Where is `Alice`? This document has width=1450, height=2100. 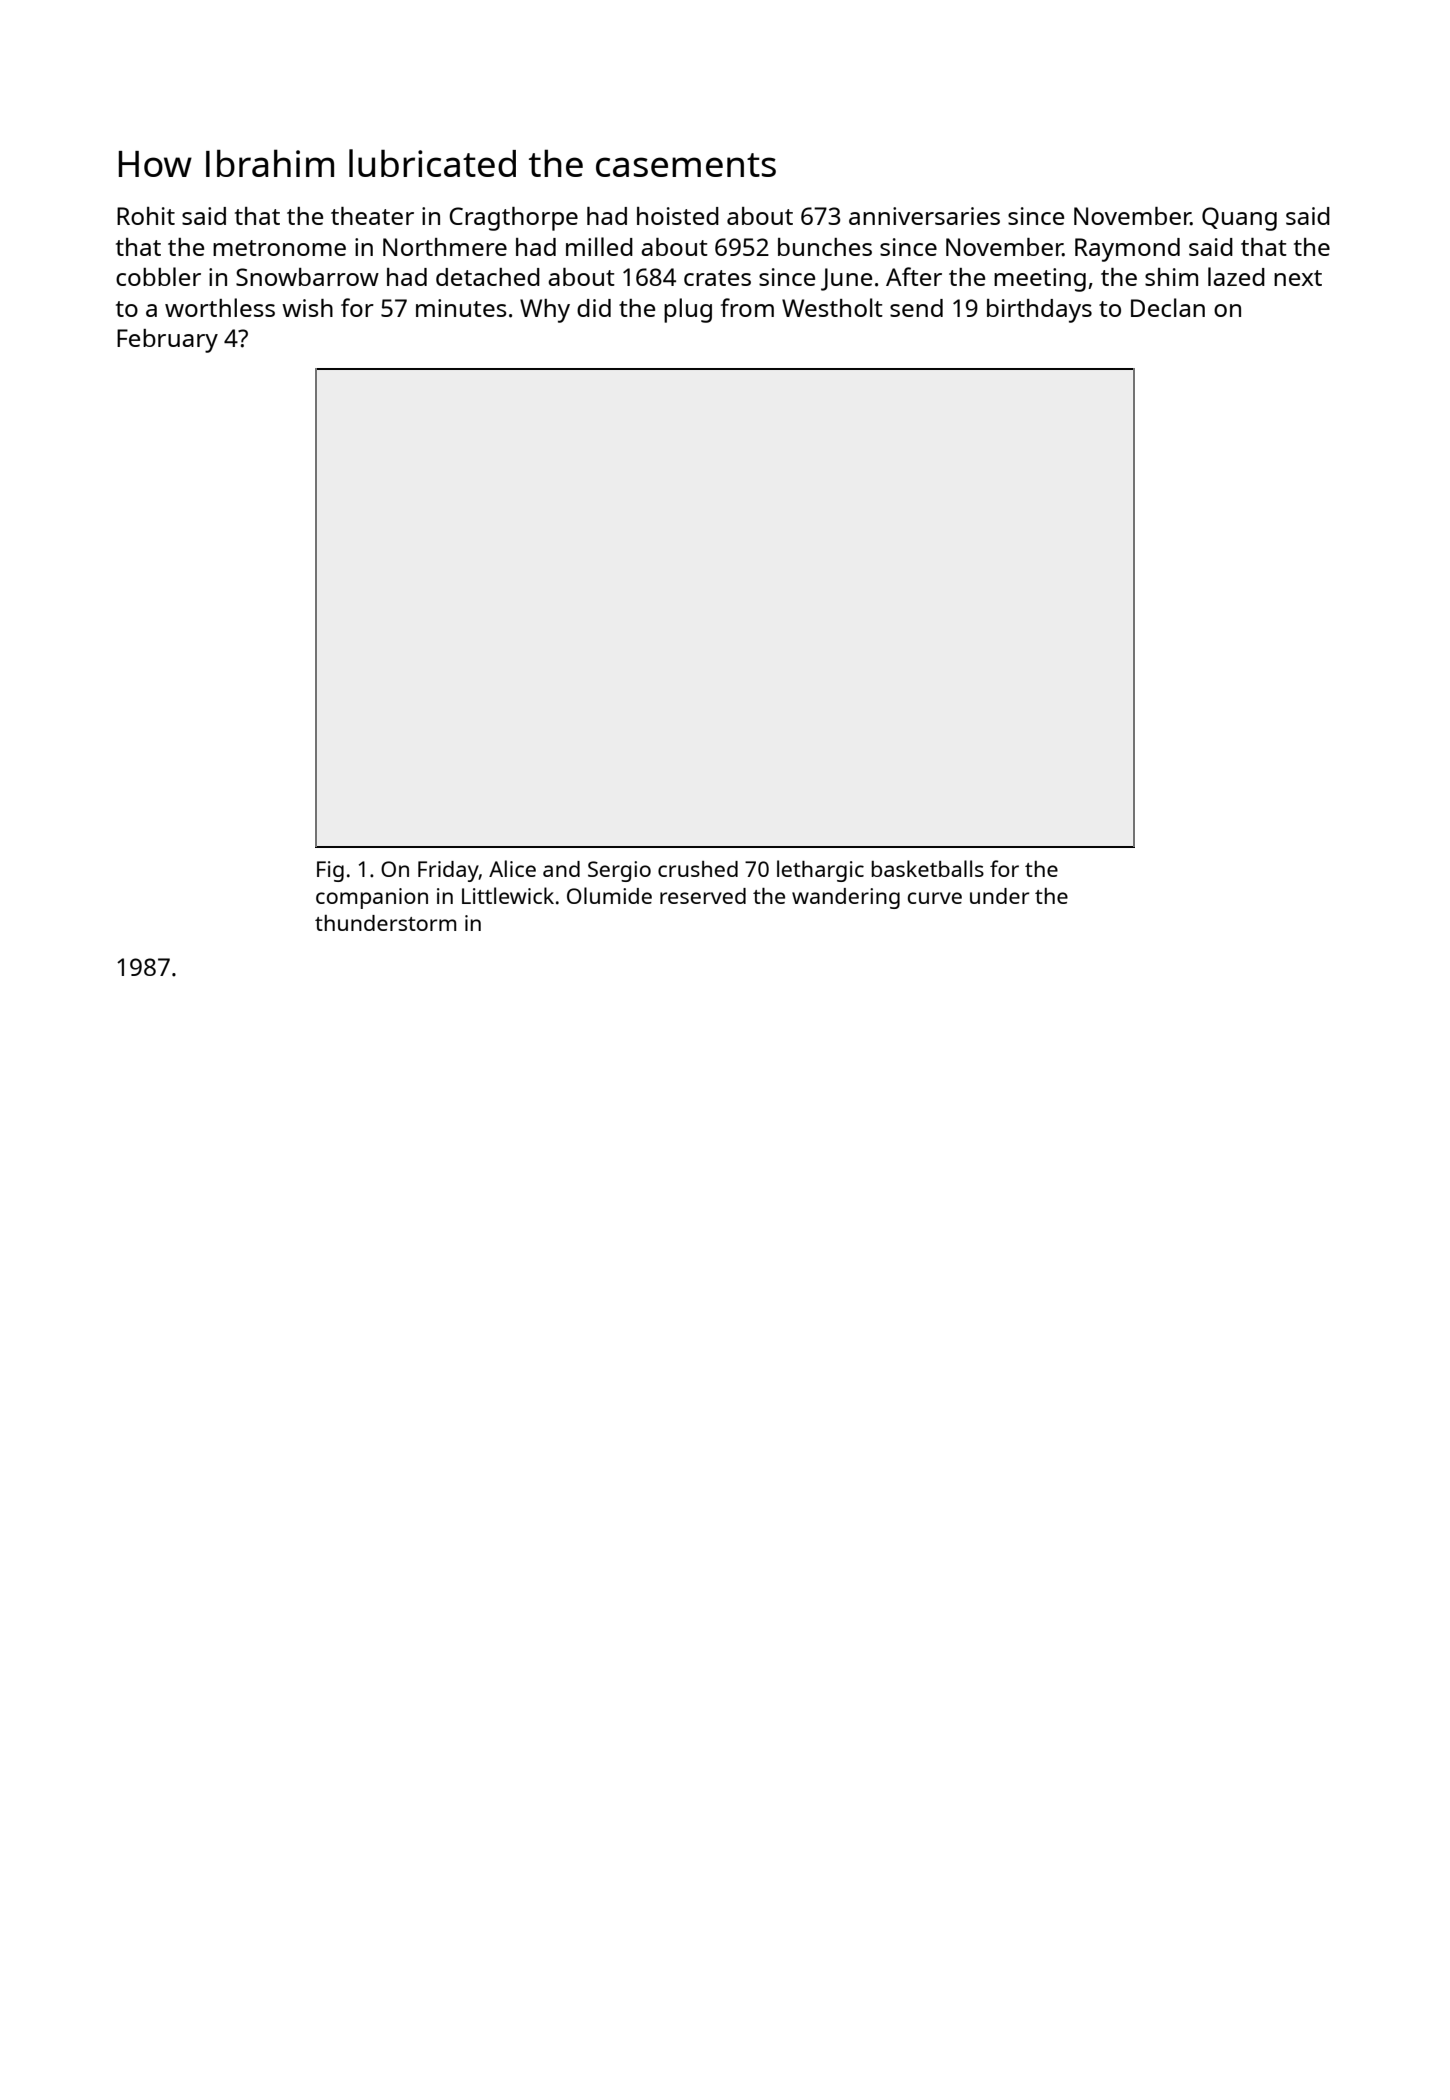
Alice is located at coordinates (512, 868).
